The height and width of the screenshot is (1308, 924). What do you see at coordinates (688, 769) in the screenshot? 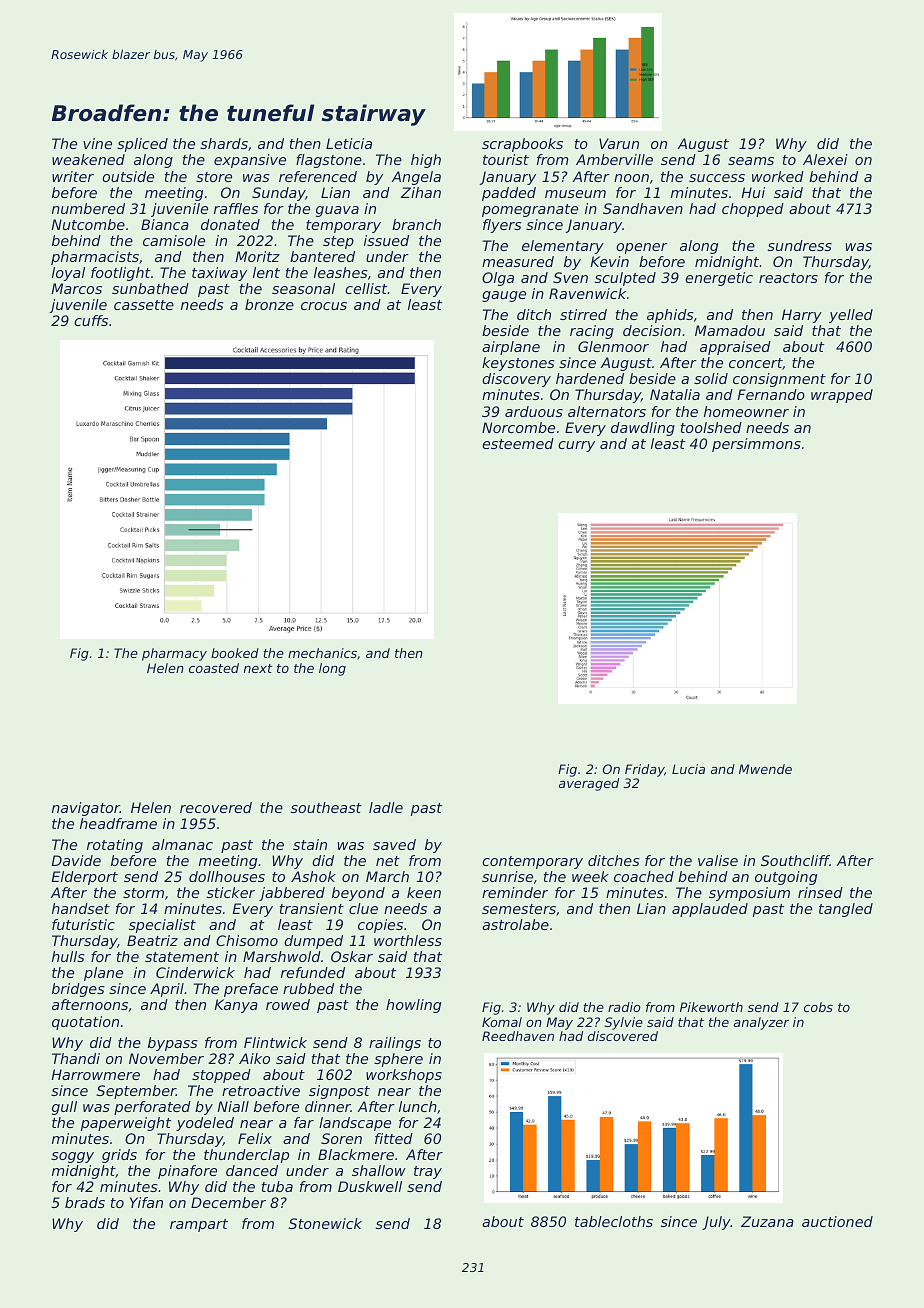
I see `Lucia` at bounding box center [688, 769].
